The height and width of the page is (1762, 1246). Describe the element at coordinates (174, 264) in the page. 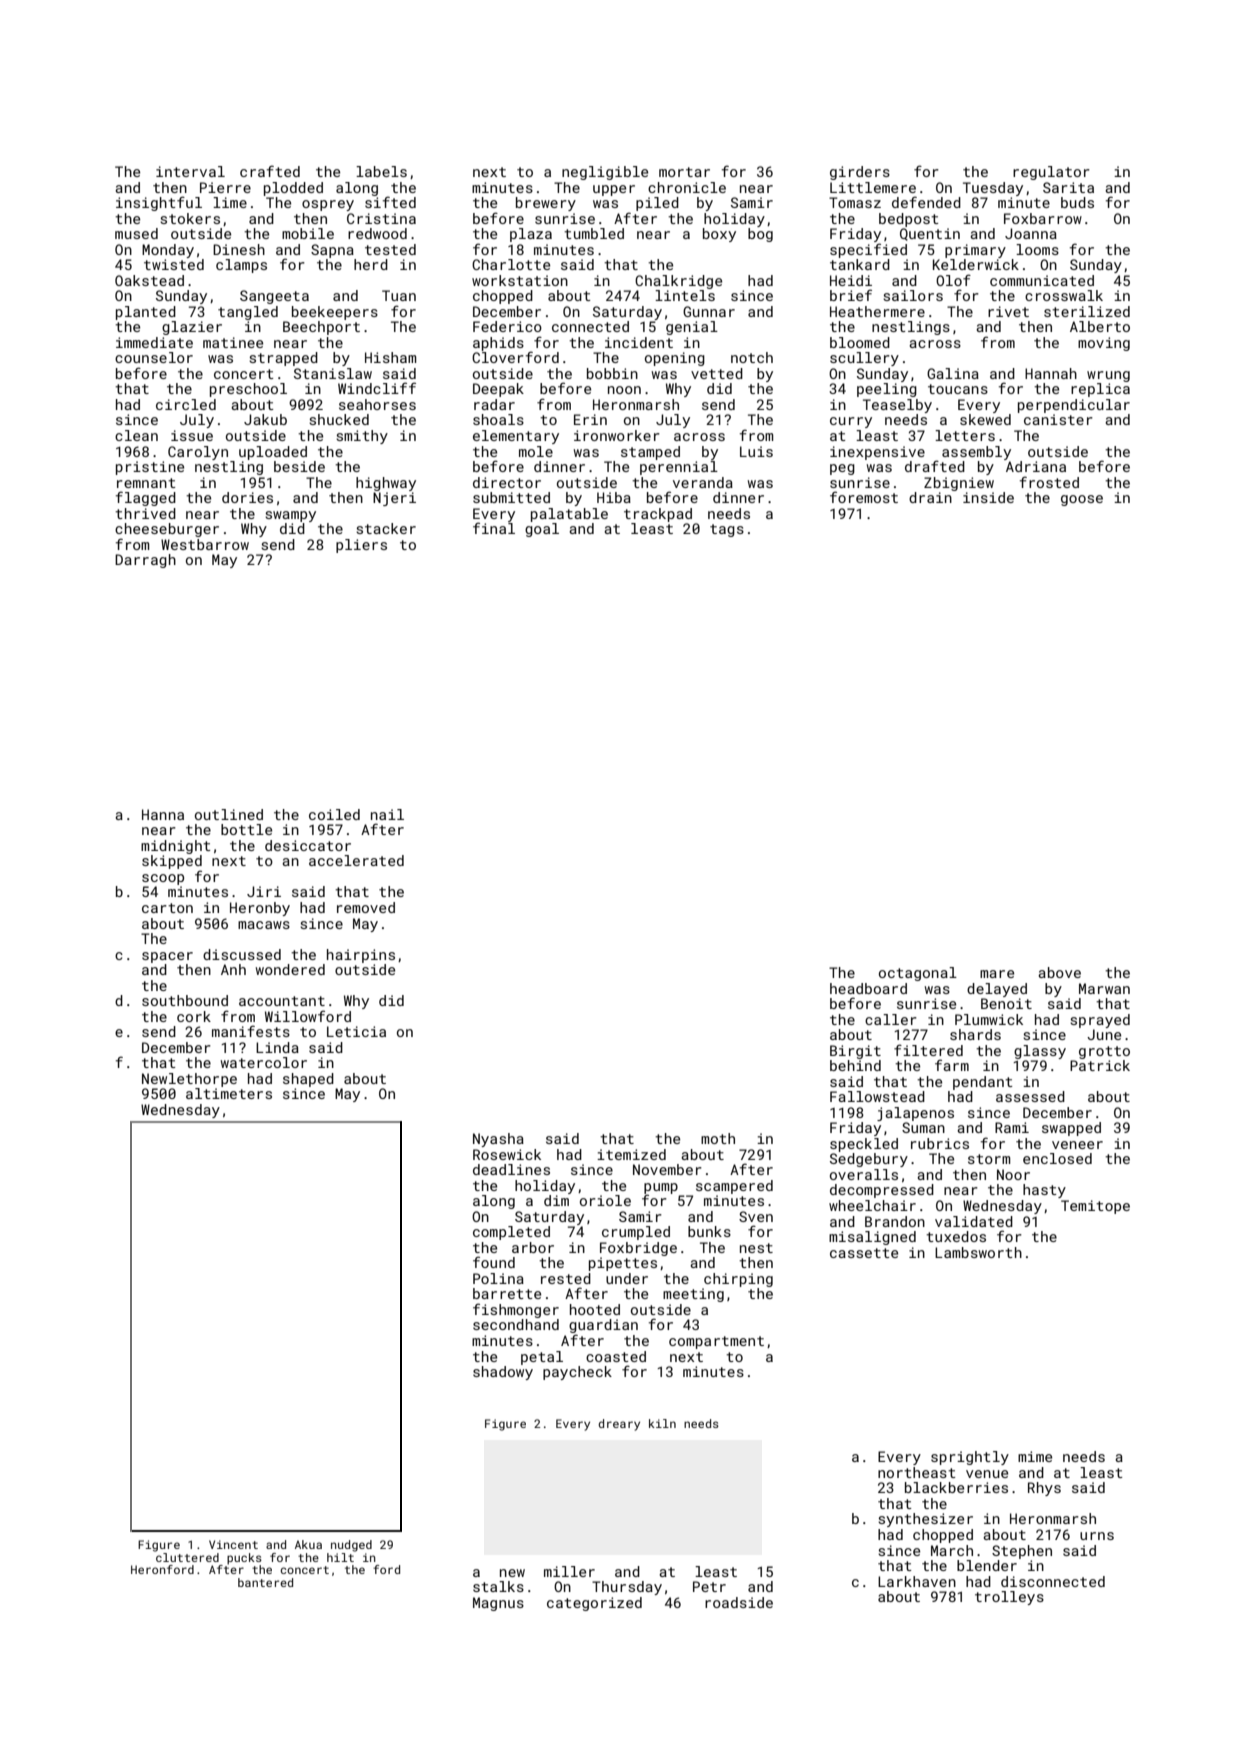

I see `twisted` at that location.
